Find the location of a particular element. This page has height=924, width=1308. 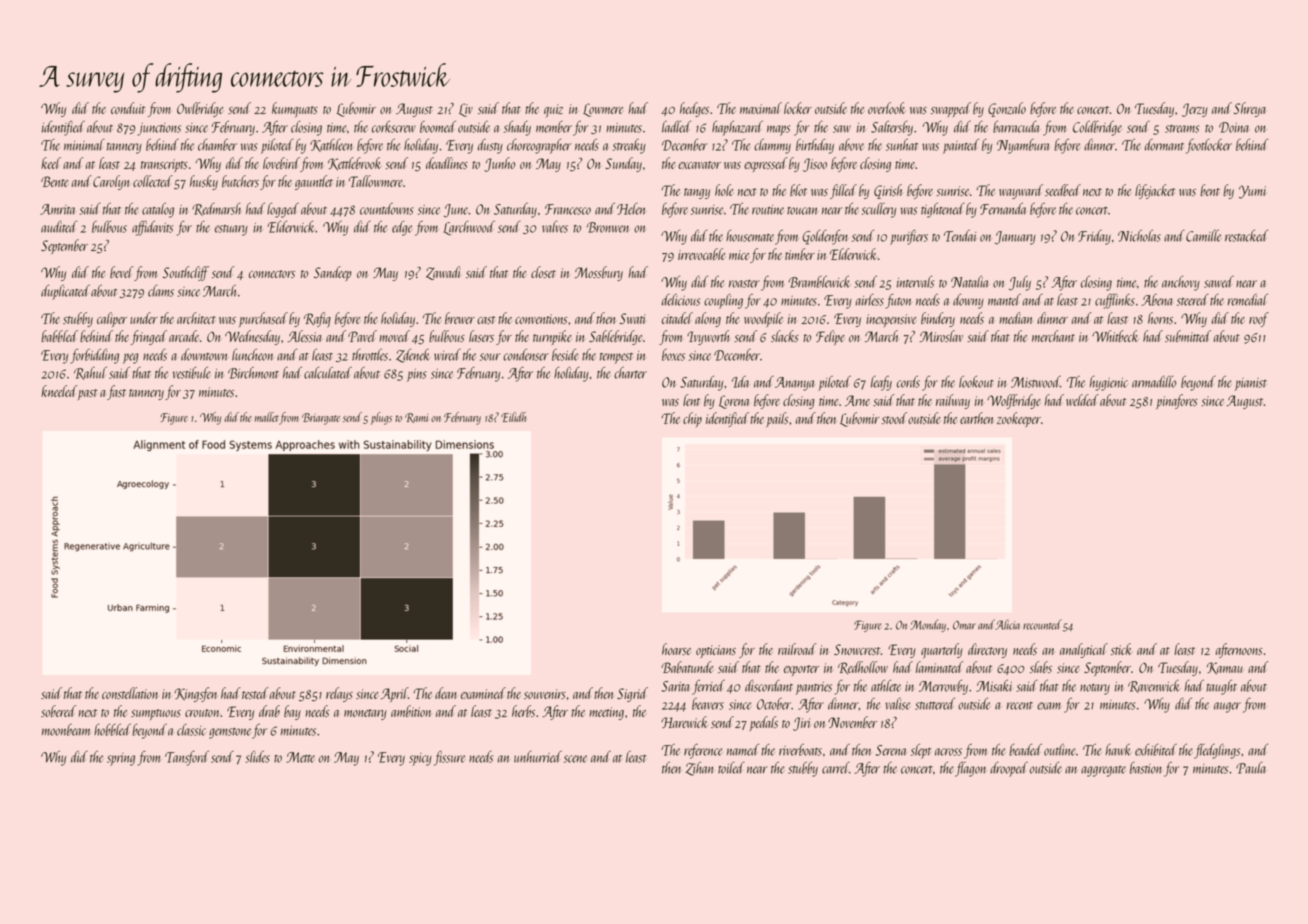

member is located at coordinates (554, 127).
